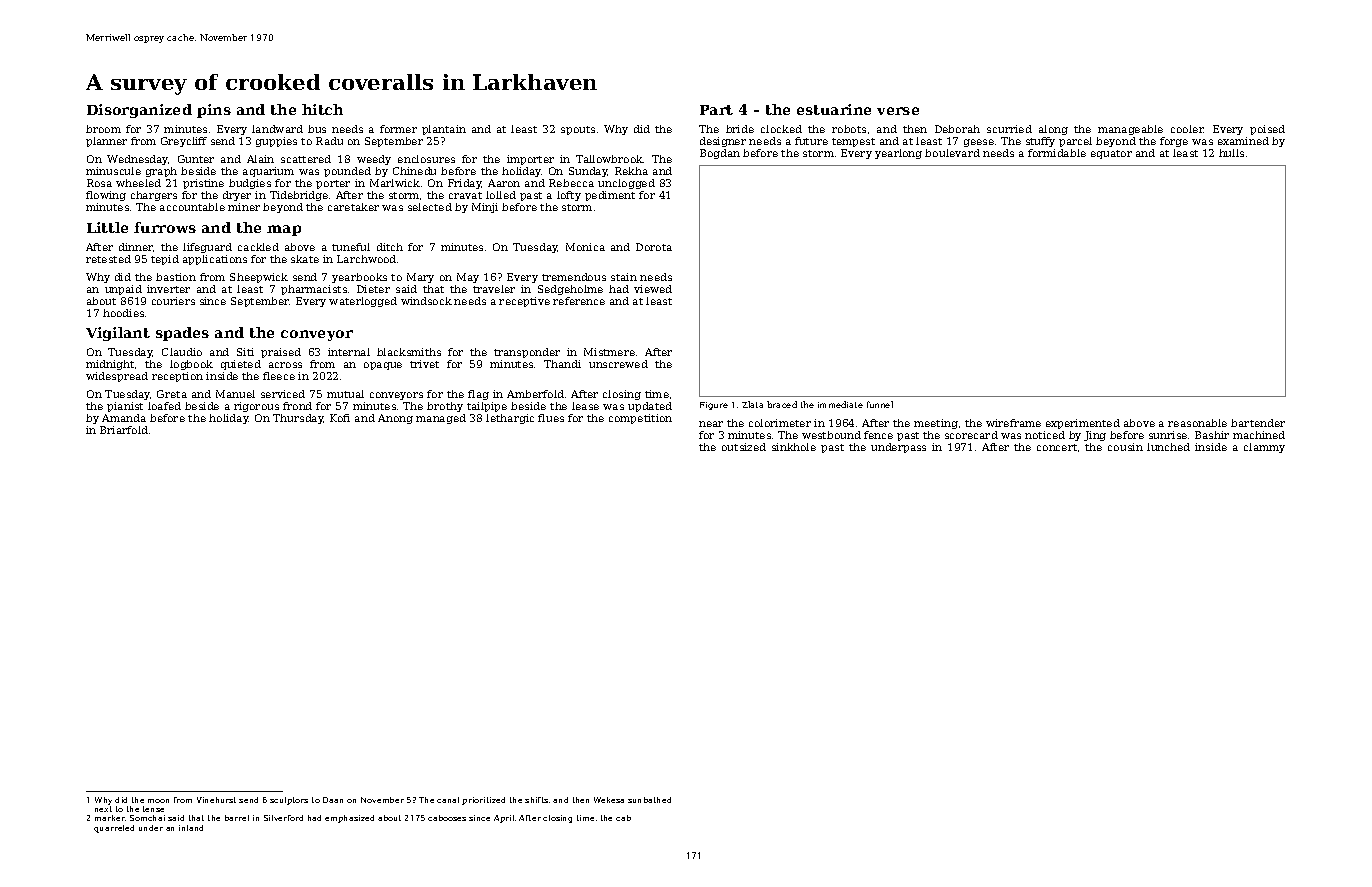 This screenshot has height=887, width=1372. I want to click on concert, so click(1057, 447).
